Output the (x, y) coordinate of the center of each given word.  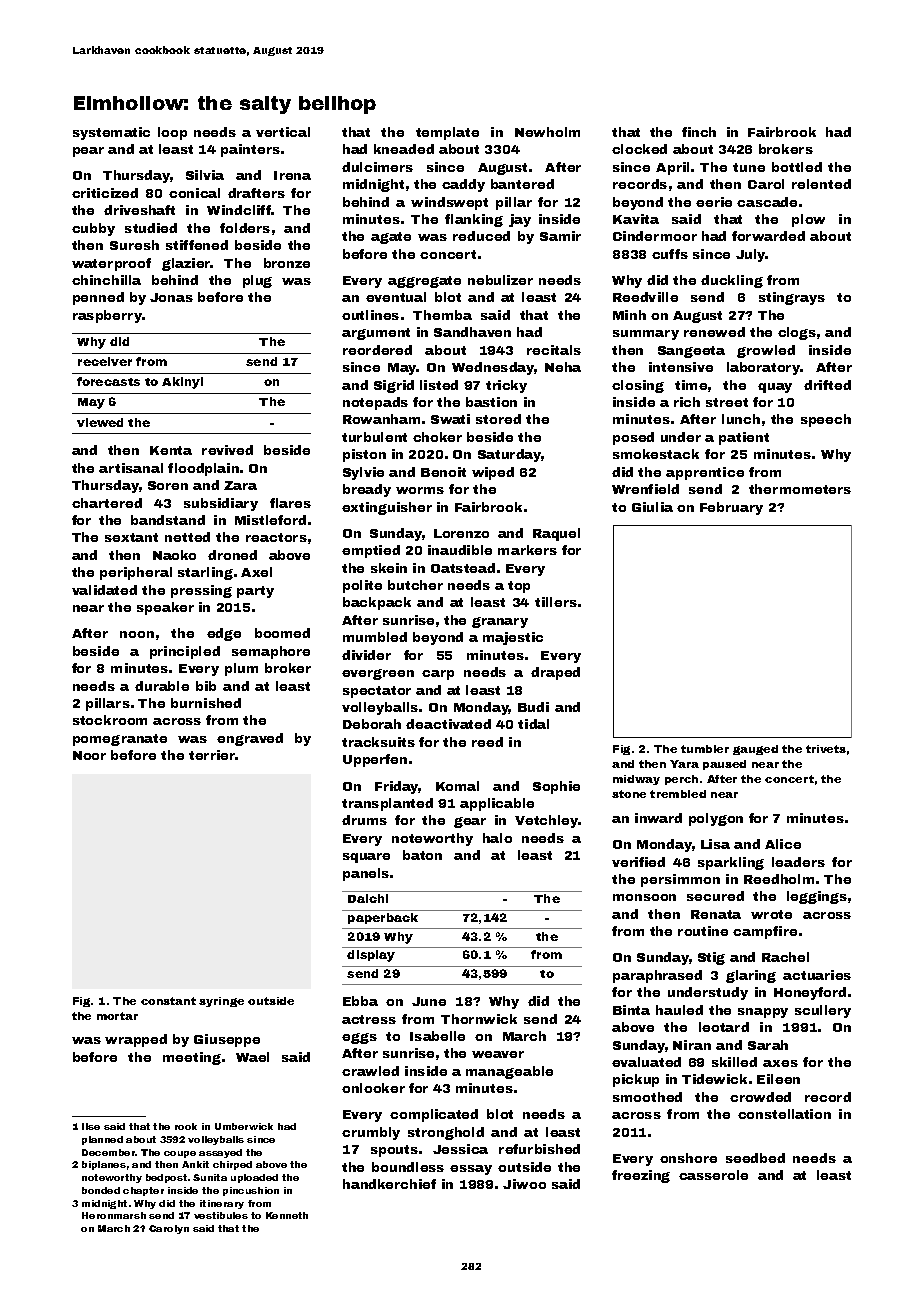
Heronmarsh (114, 1215)
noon (137, 634)
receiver (105, 361)
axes (780, 1063)
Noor (89, 755)
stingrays (792, 298)
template (447, 133)
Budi (533, 707)
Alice (783, 844)
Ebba (360, 1001)
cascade (767, 202)
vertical (283, 132)
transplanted (387, 804)
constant (168, 1001)
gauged (755, 750)
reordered (377, 350)
